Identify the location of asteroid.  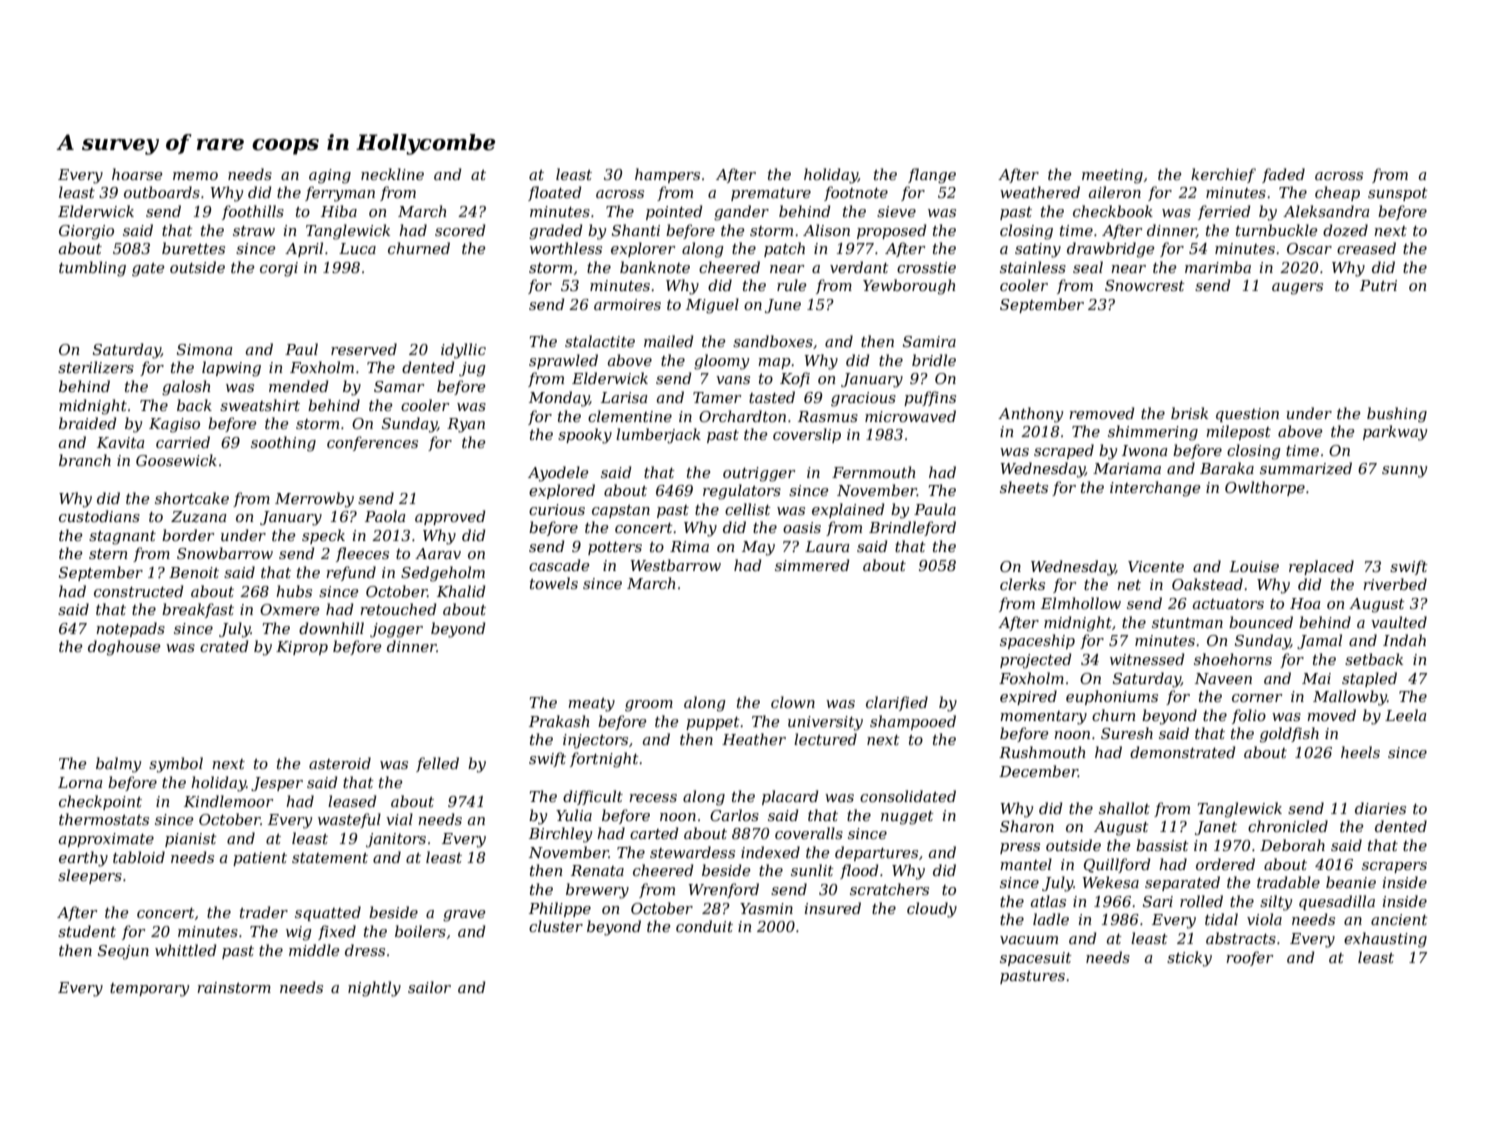
(340, 763).
